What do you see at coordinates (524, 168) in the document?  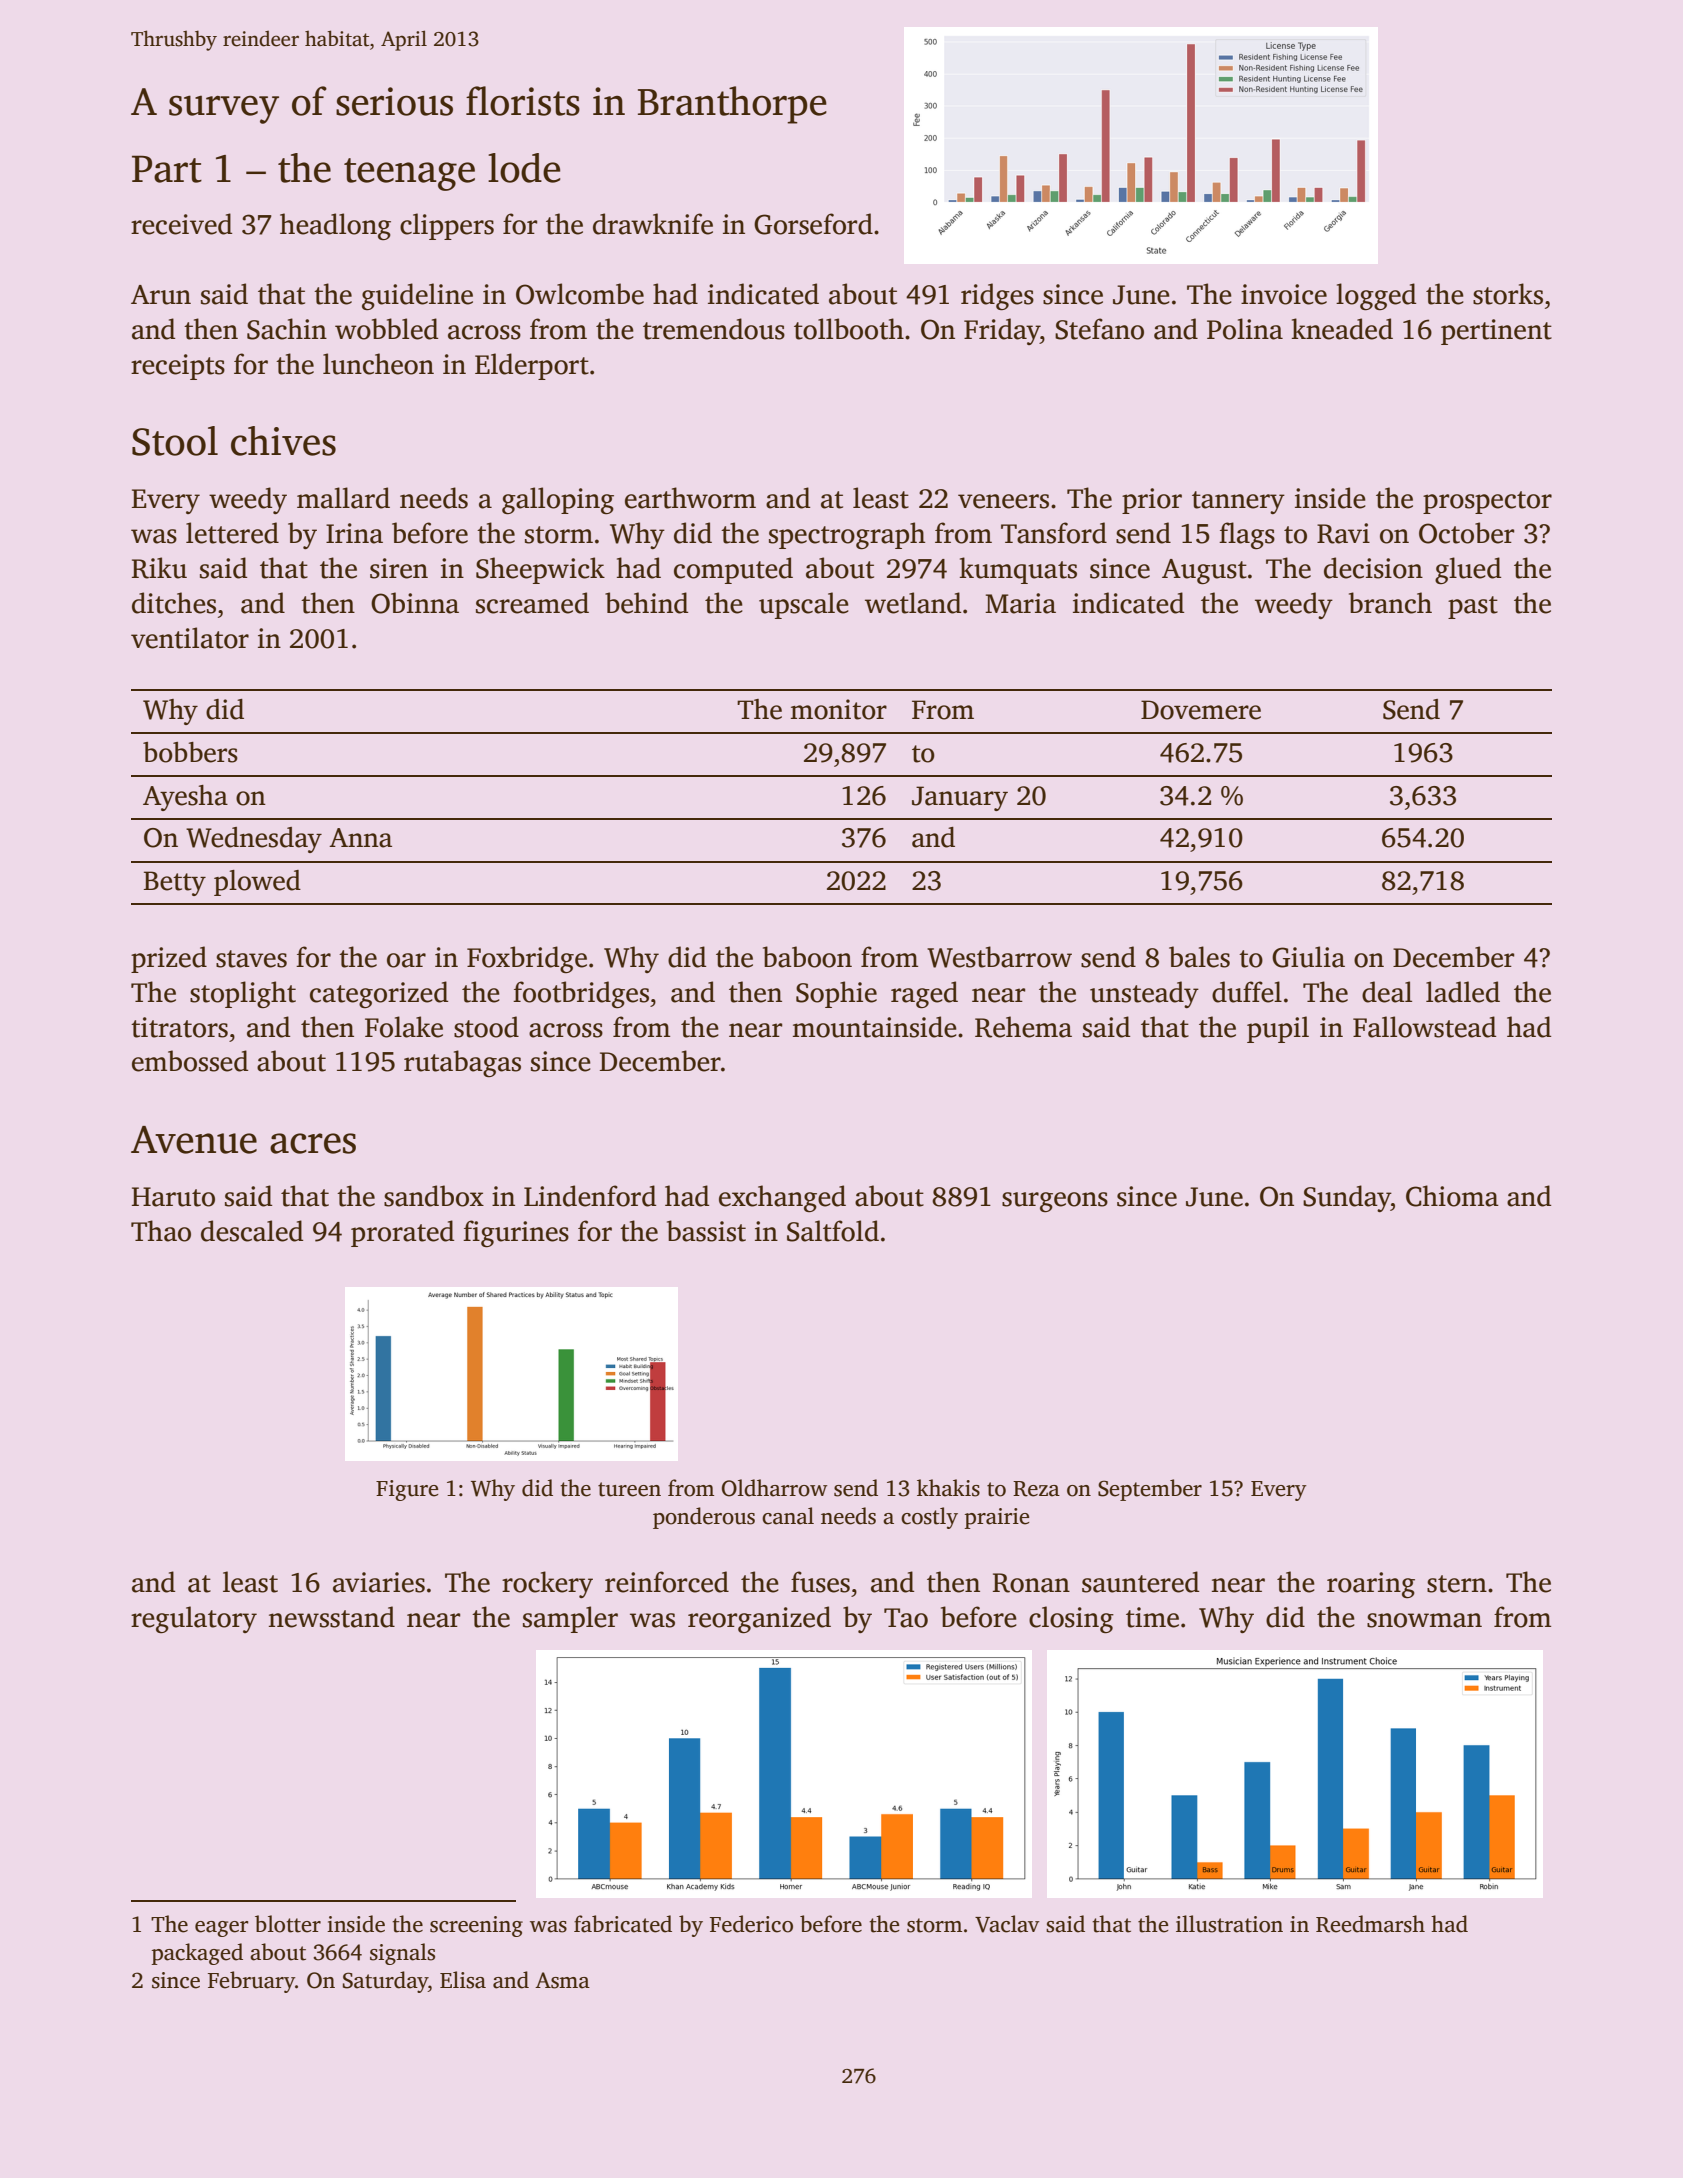 I see `lode` at bounding box center [524, 168].
